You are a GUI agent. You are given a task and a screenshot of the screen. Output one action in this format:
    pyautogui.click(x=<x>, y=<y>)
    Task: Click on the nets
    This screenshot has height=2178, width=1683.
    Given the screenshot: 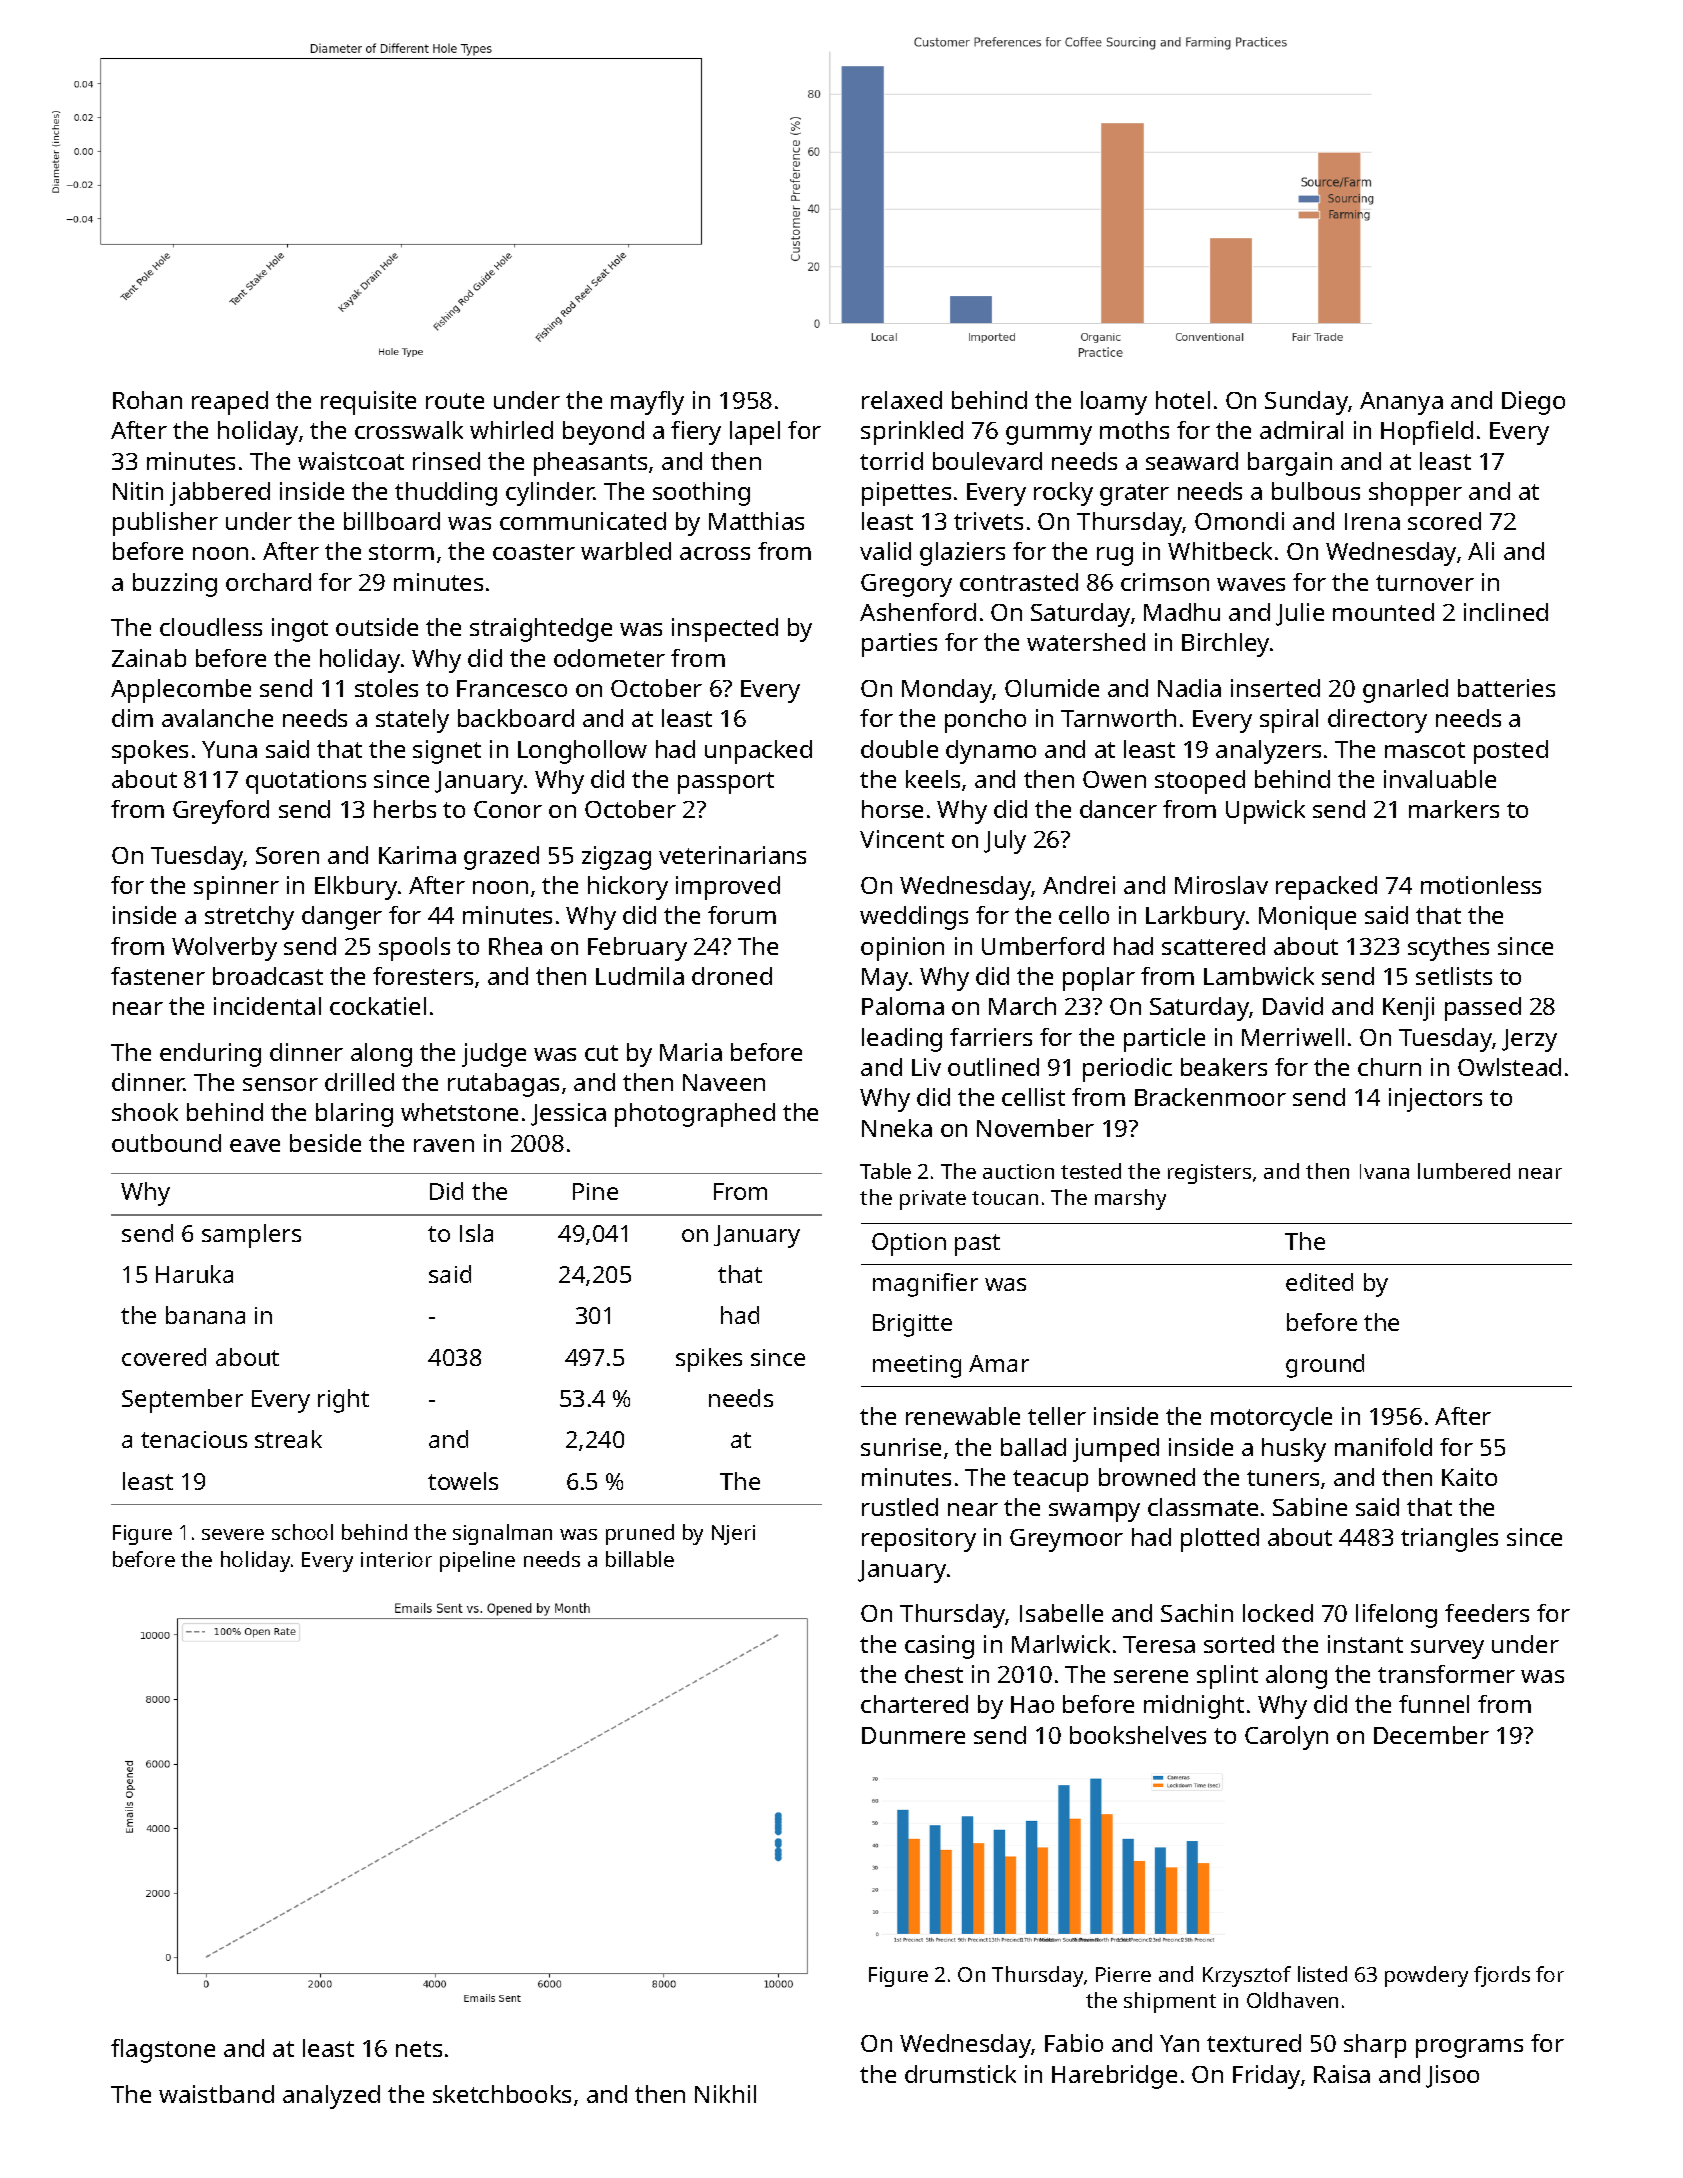 What is the action you would take?
    pyautogui.click(x=419, y=2049)
